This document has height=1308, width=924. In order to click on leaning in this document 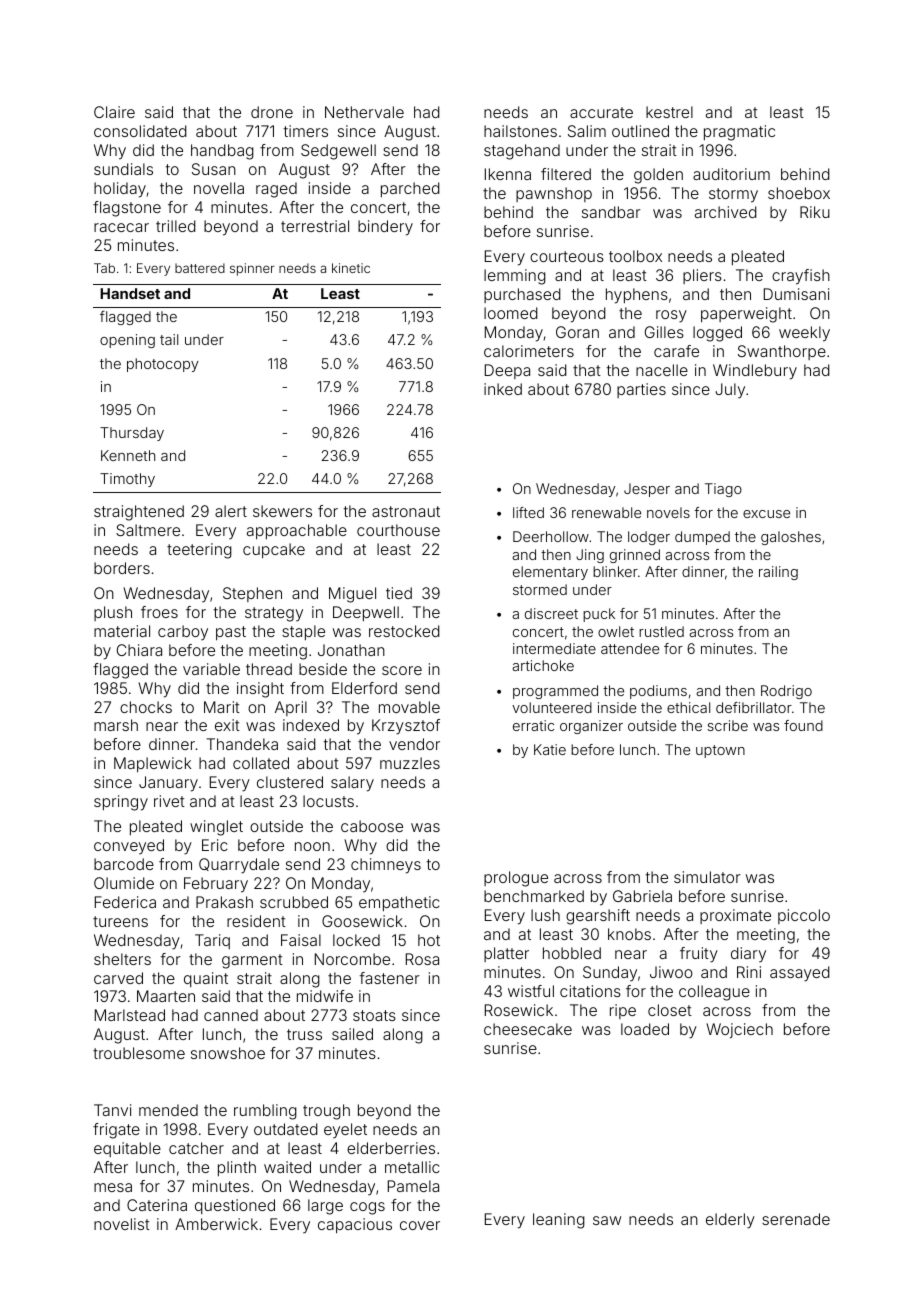, I will do `click(559, 1221)`.
